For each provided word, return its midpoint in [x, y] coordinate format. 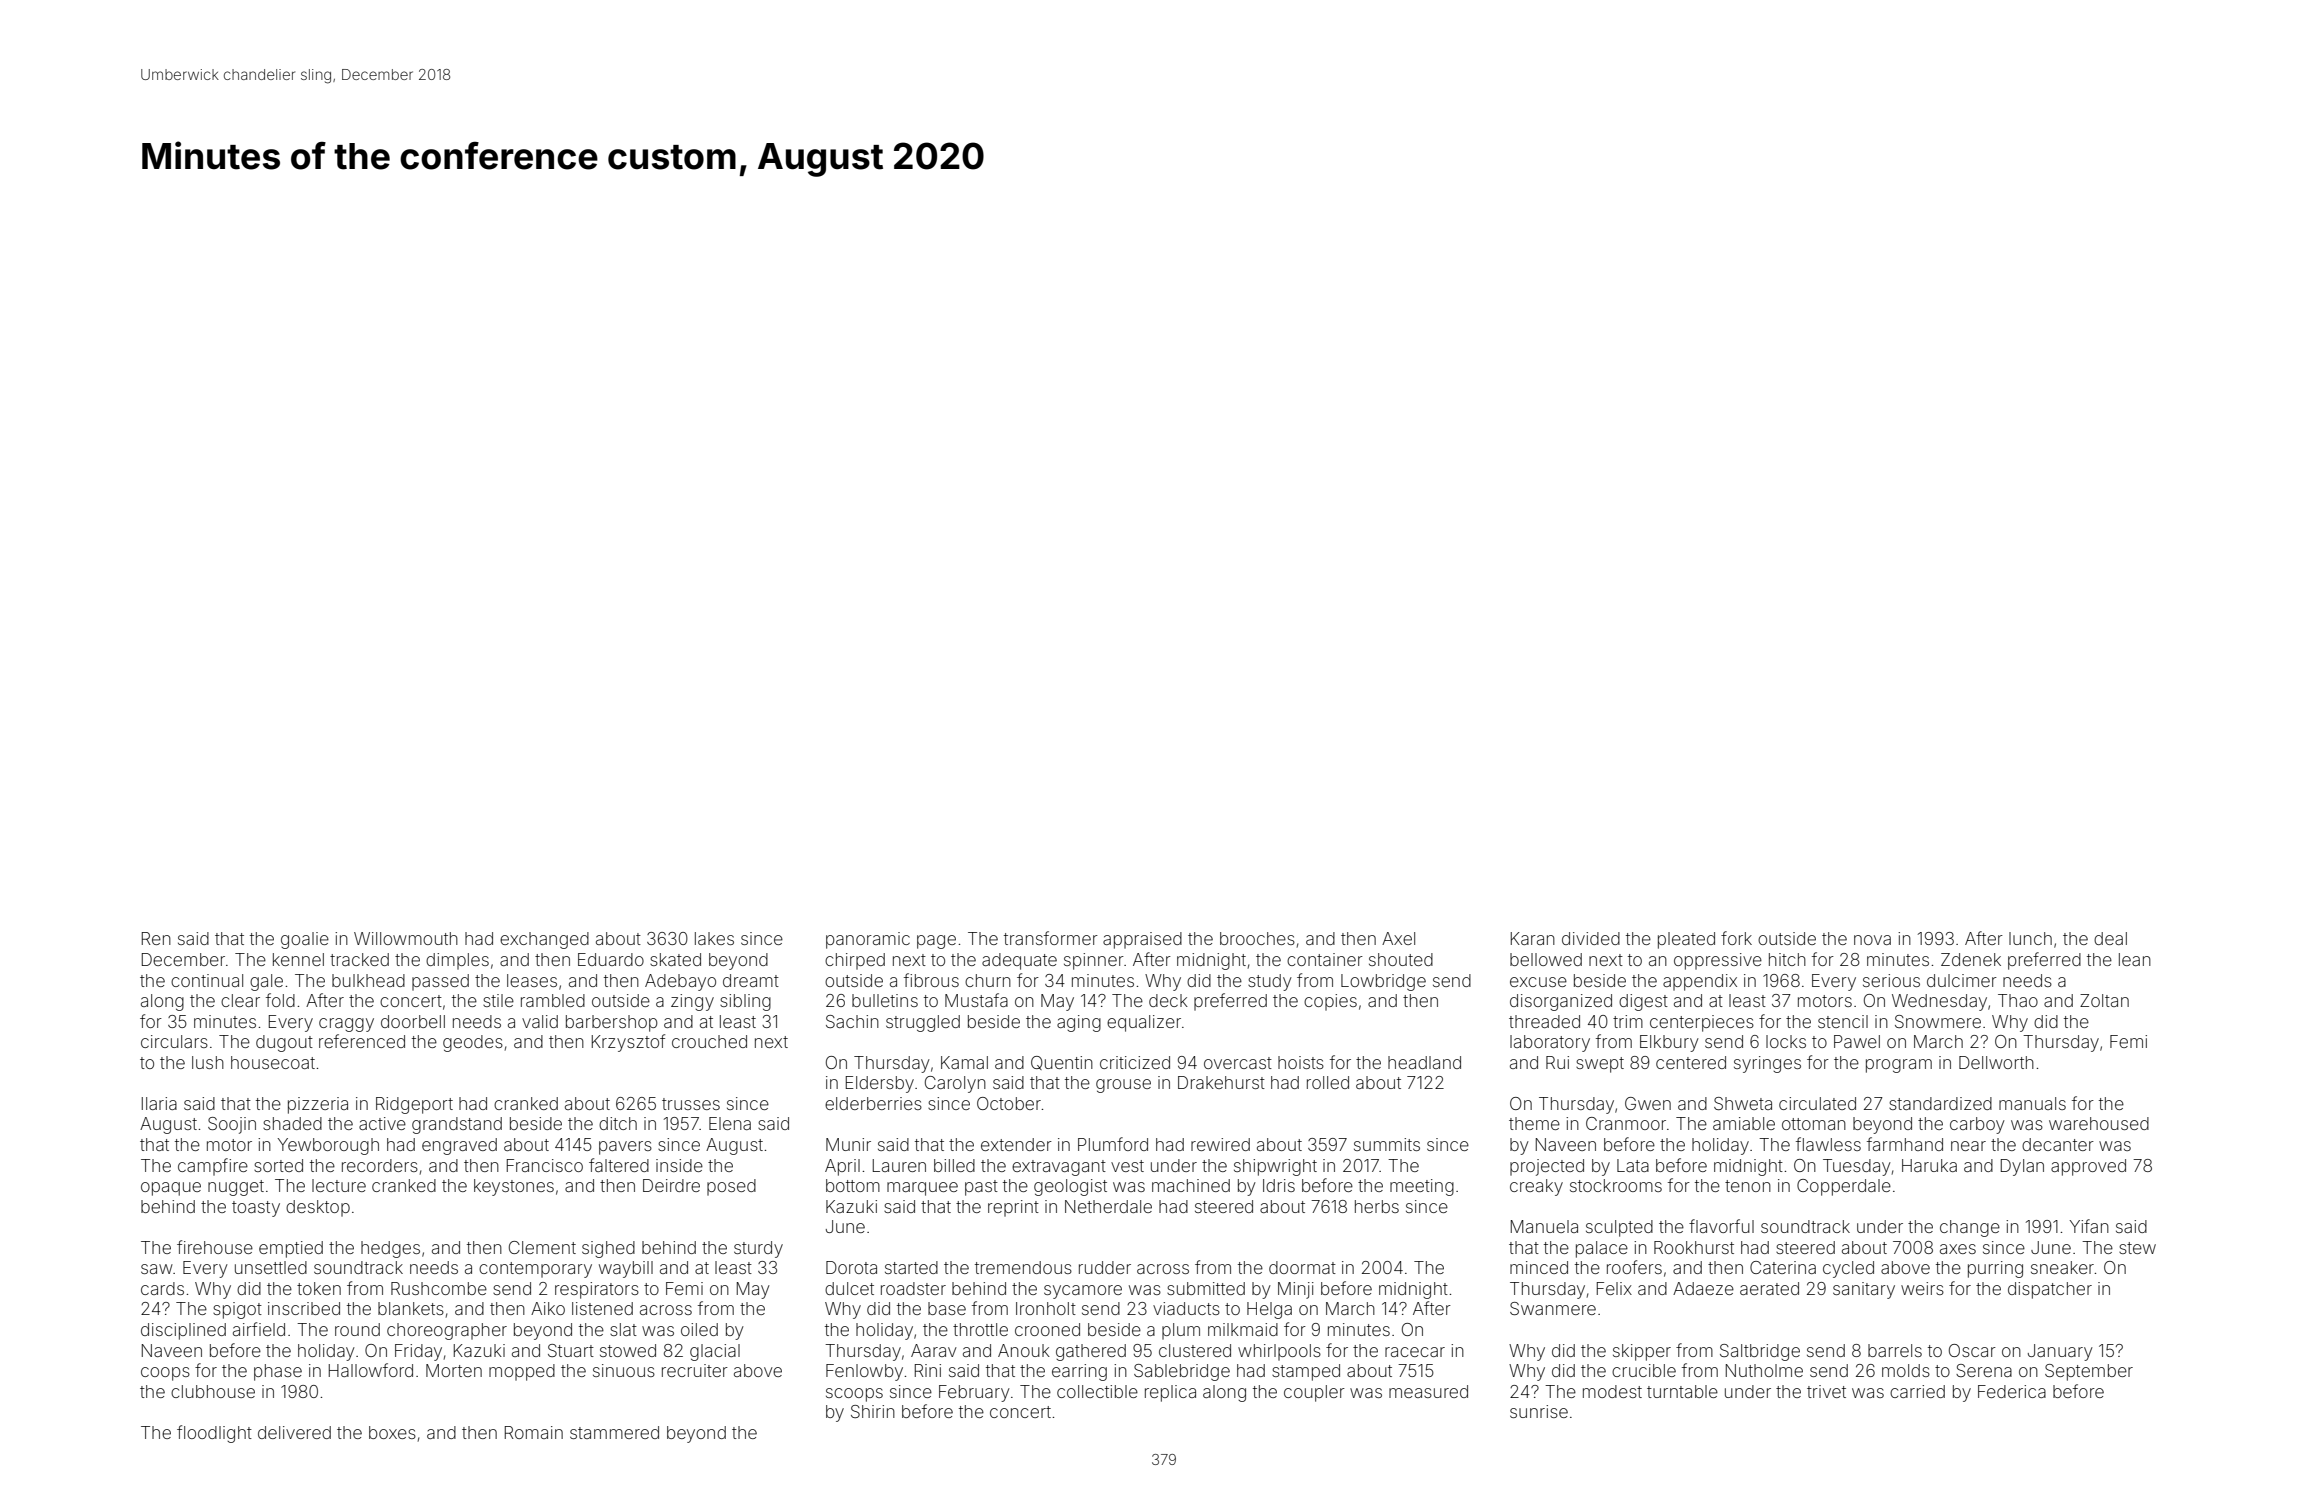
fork [1736, 938]
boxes [392, 1432]
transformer [1051, 938]
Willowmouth [406, 938]
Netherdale [1108, 1206]
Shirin [873, 1411]
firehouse [215, 1247]
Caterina [1783, 1267]
